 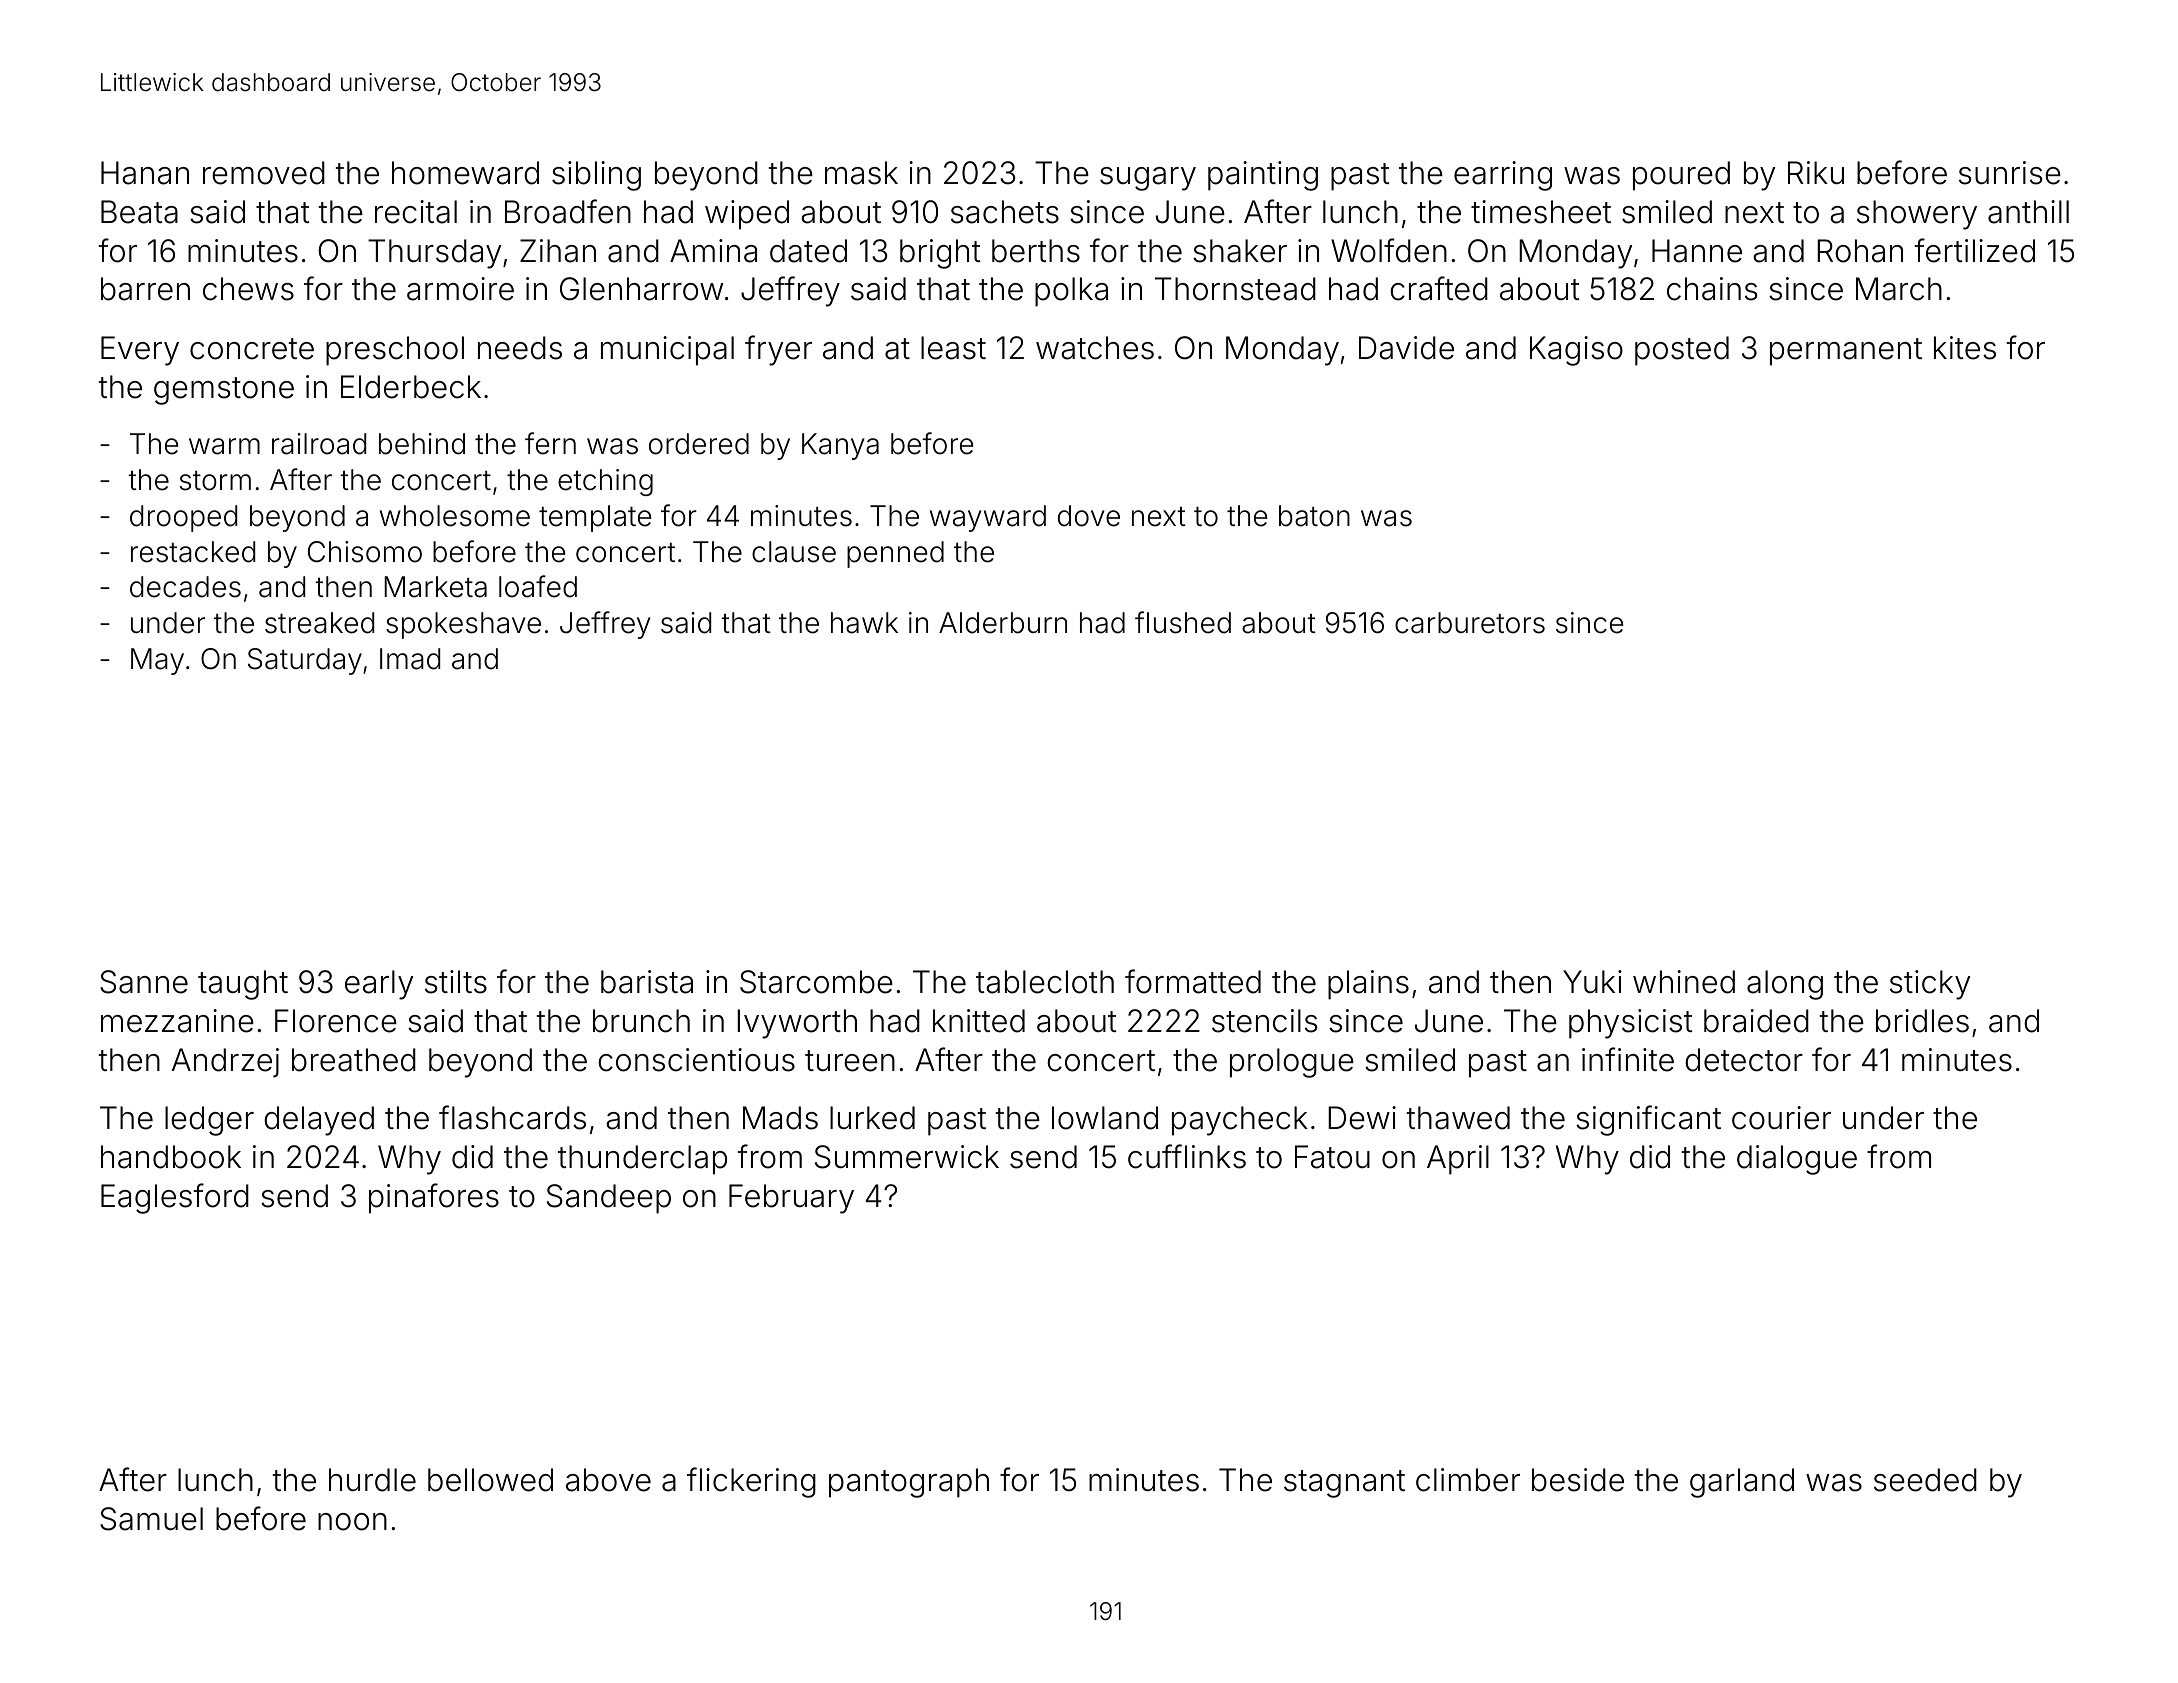 What do you see at coordinates (1925, 1480) in the screenshot?
I see `seeded` at bounding box center [1925, 1480].
